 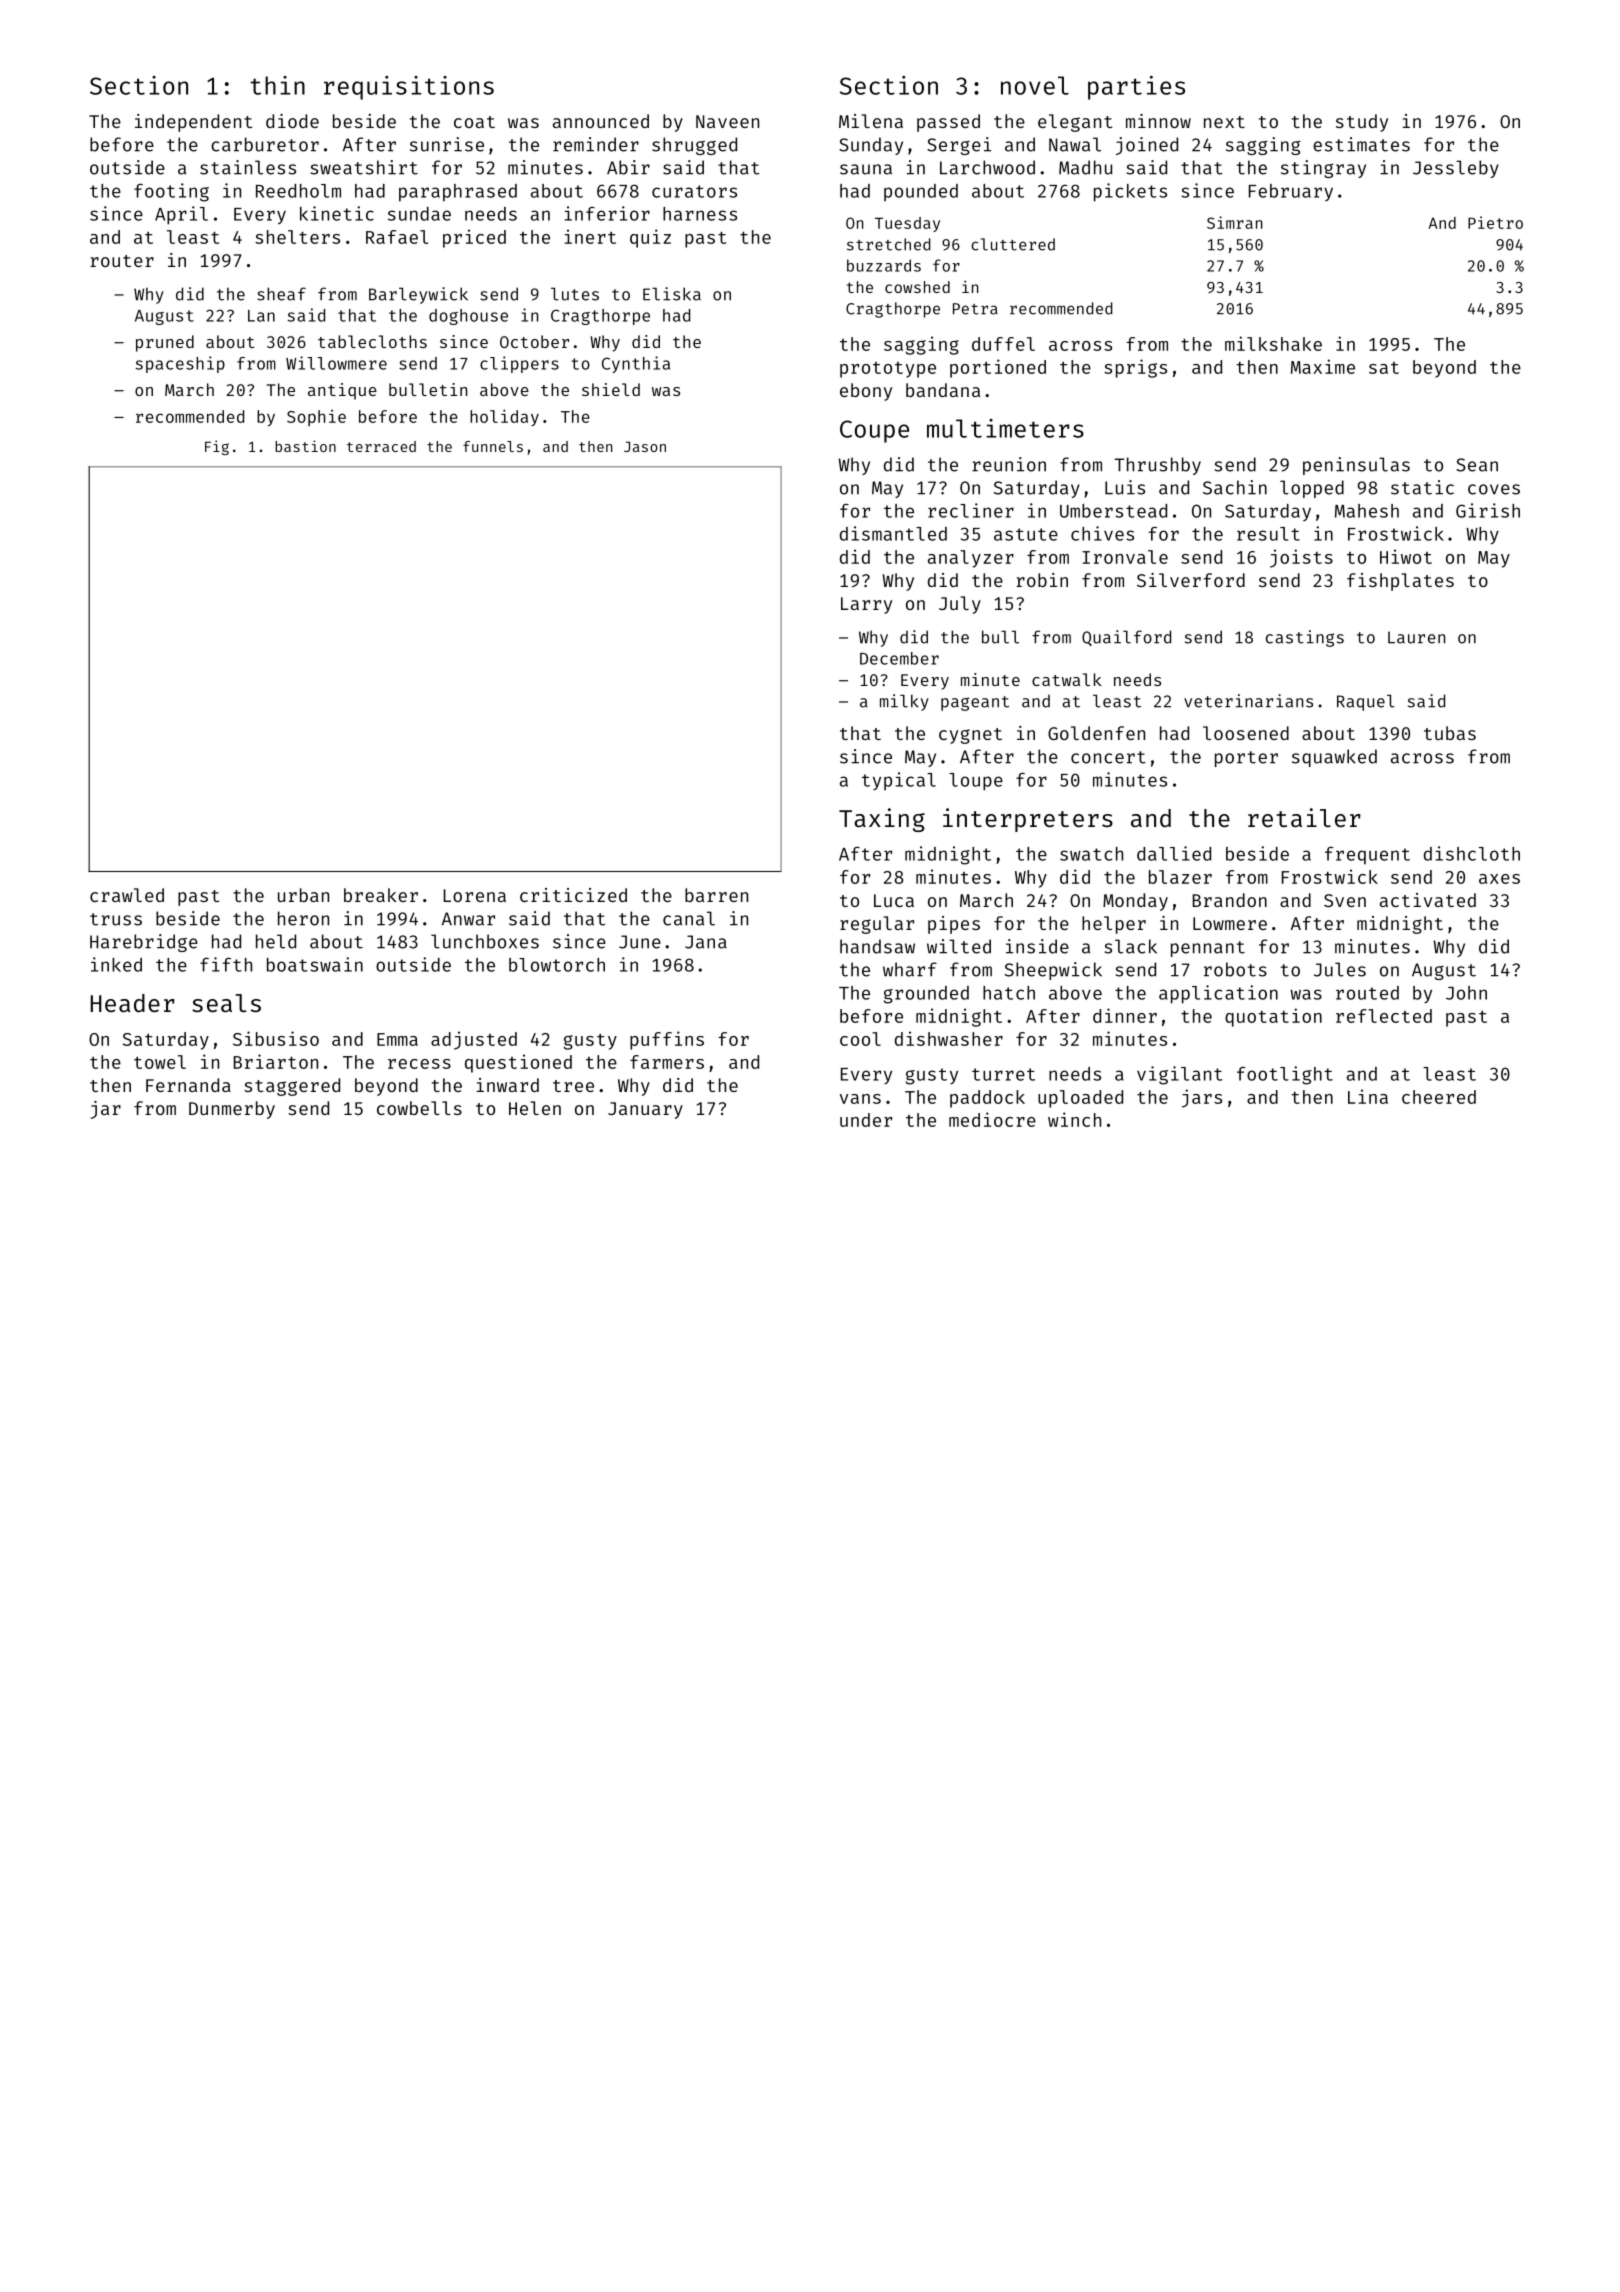 I want to click on study, so click(x=1362, y=123).
